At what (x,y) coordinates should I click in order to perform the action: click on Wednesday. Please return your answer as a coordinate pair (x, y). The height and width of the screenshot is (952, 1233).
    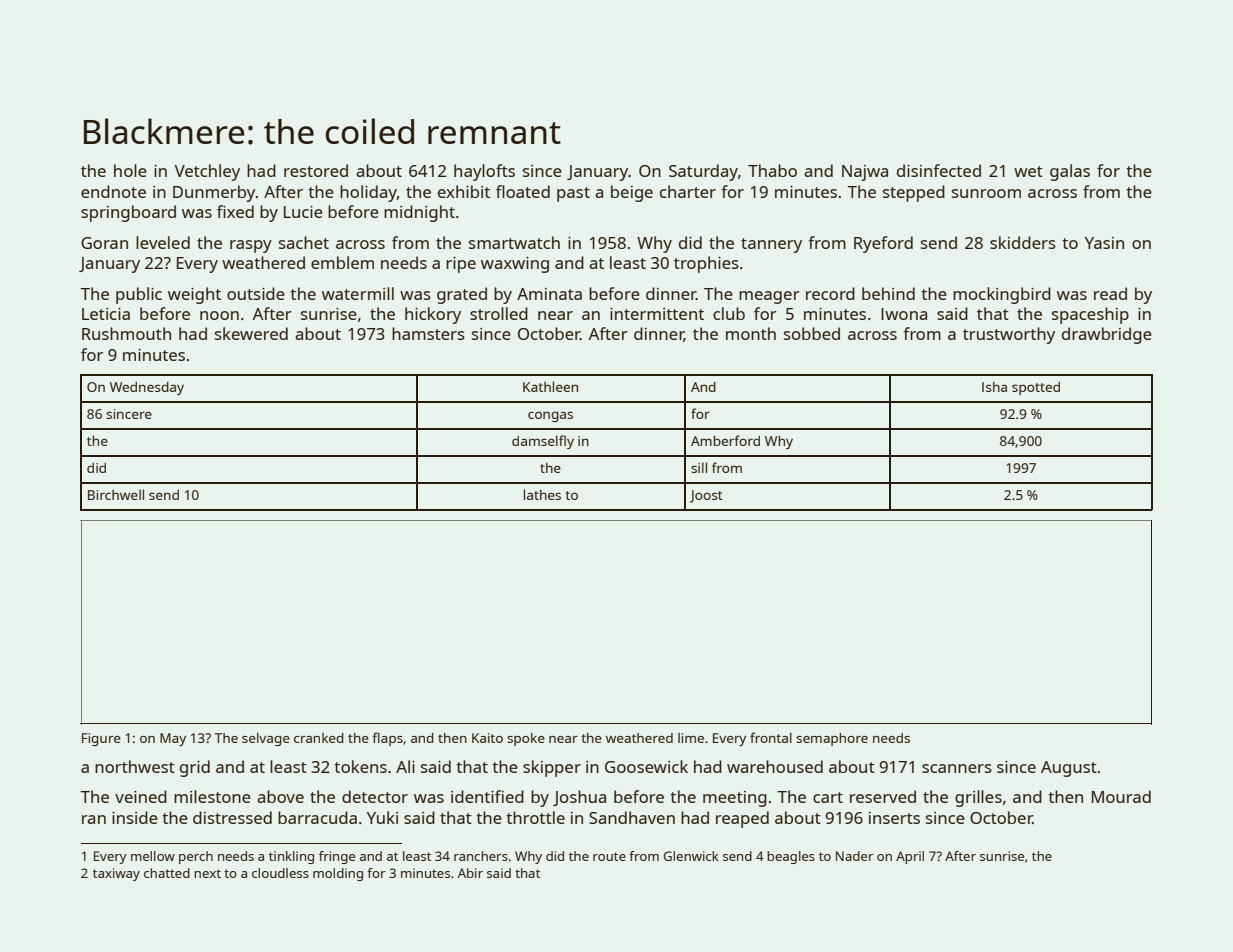
    Looking at the image, I should click on (147, 388).
